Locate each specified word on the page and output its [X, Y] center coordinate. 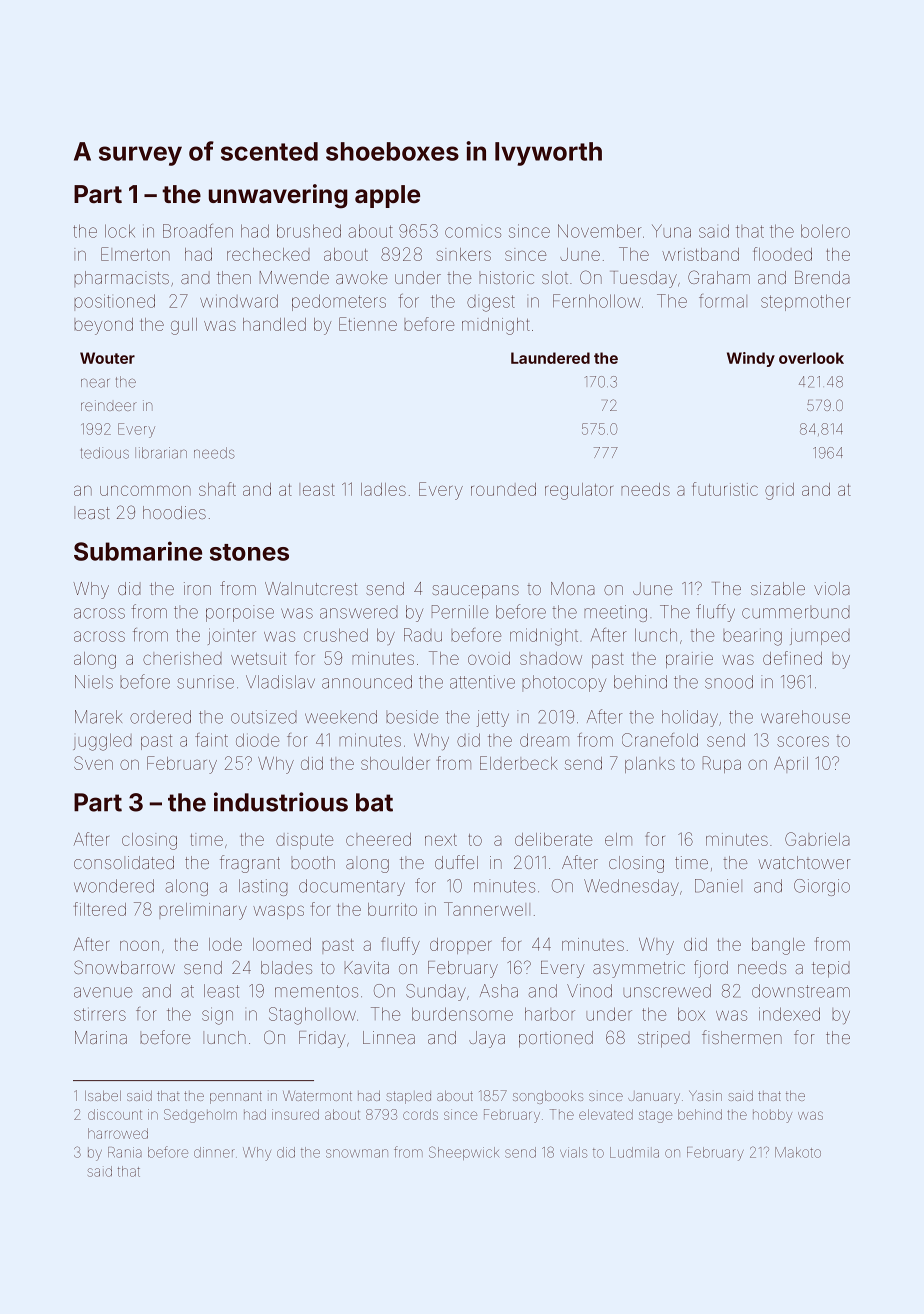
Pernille [460, 612]
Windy [751, 359]
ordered [160, 717]
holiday [690, 718]
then [234, 277]
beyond [104, 326]
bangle [778, 946]
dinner [214, 1152]
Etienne [368, 324]
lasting [263, 887]
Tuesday [645, 279]
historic [507, 277]
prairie [689, 660]
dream [544, 740]
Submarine [138, 551]
